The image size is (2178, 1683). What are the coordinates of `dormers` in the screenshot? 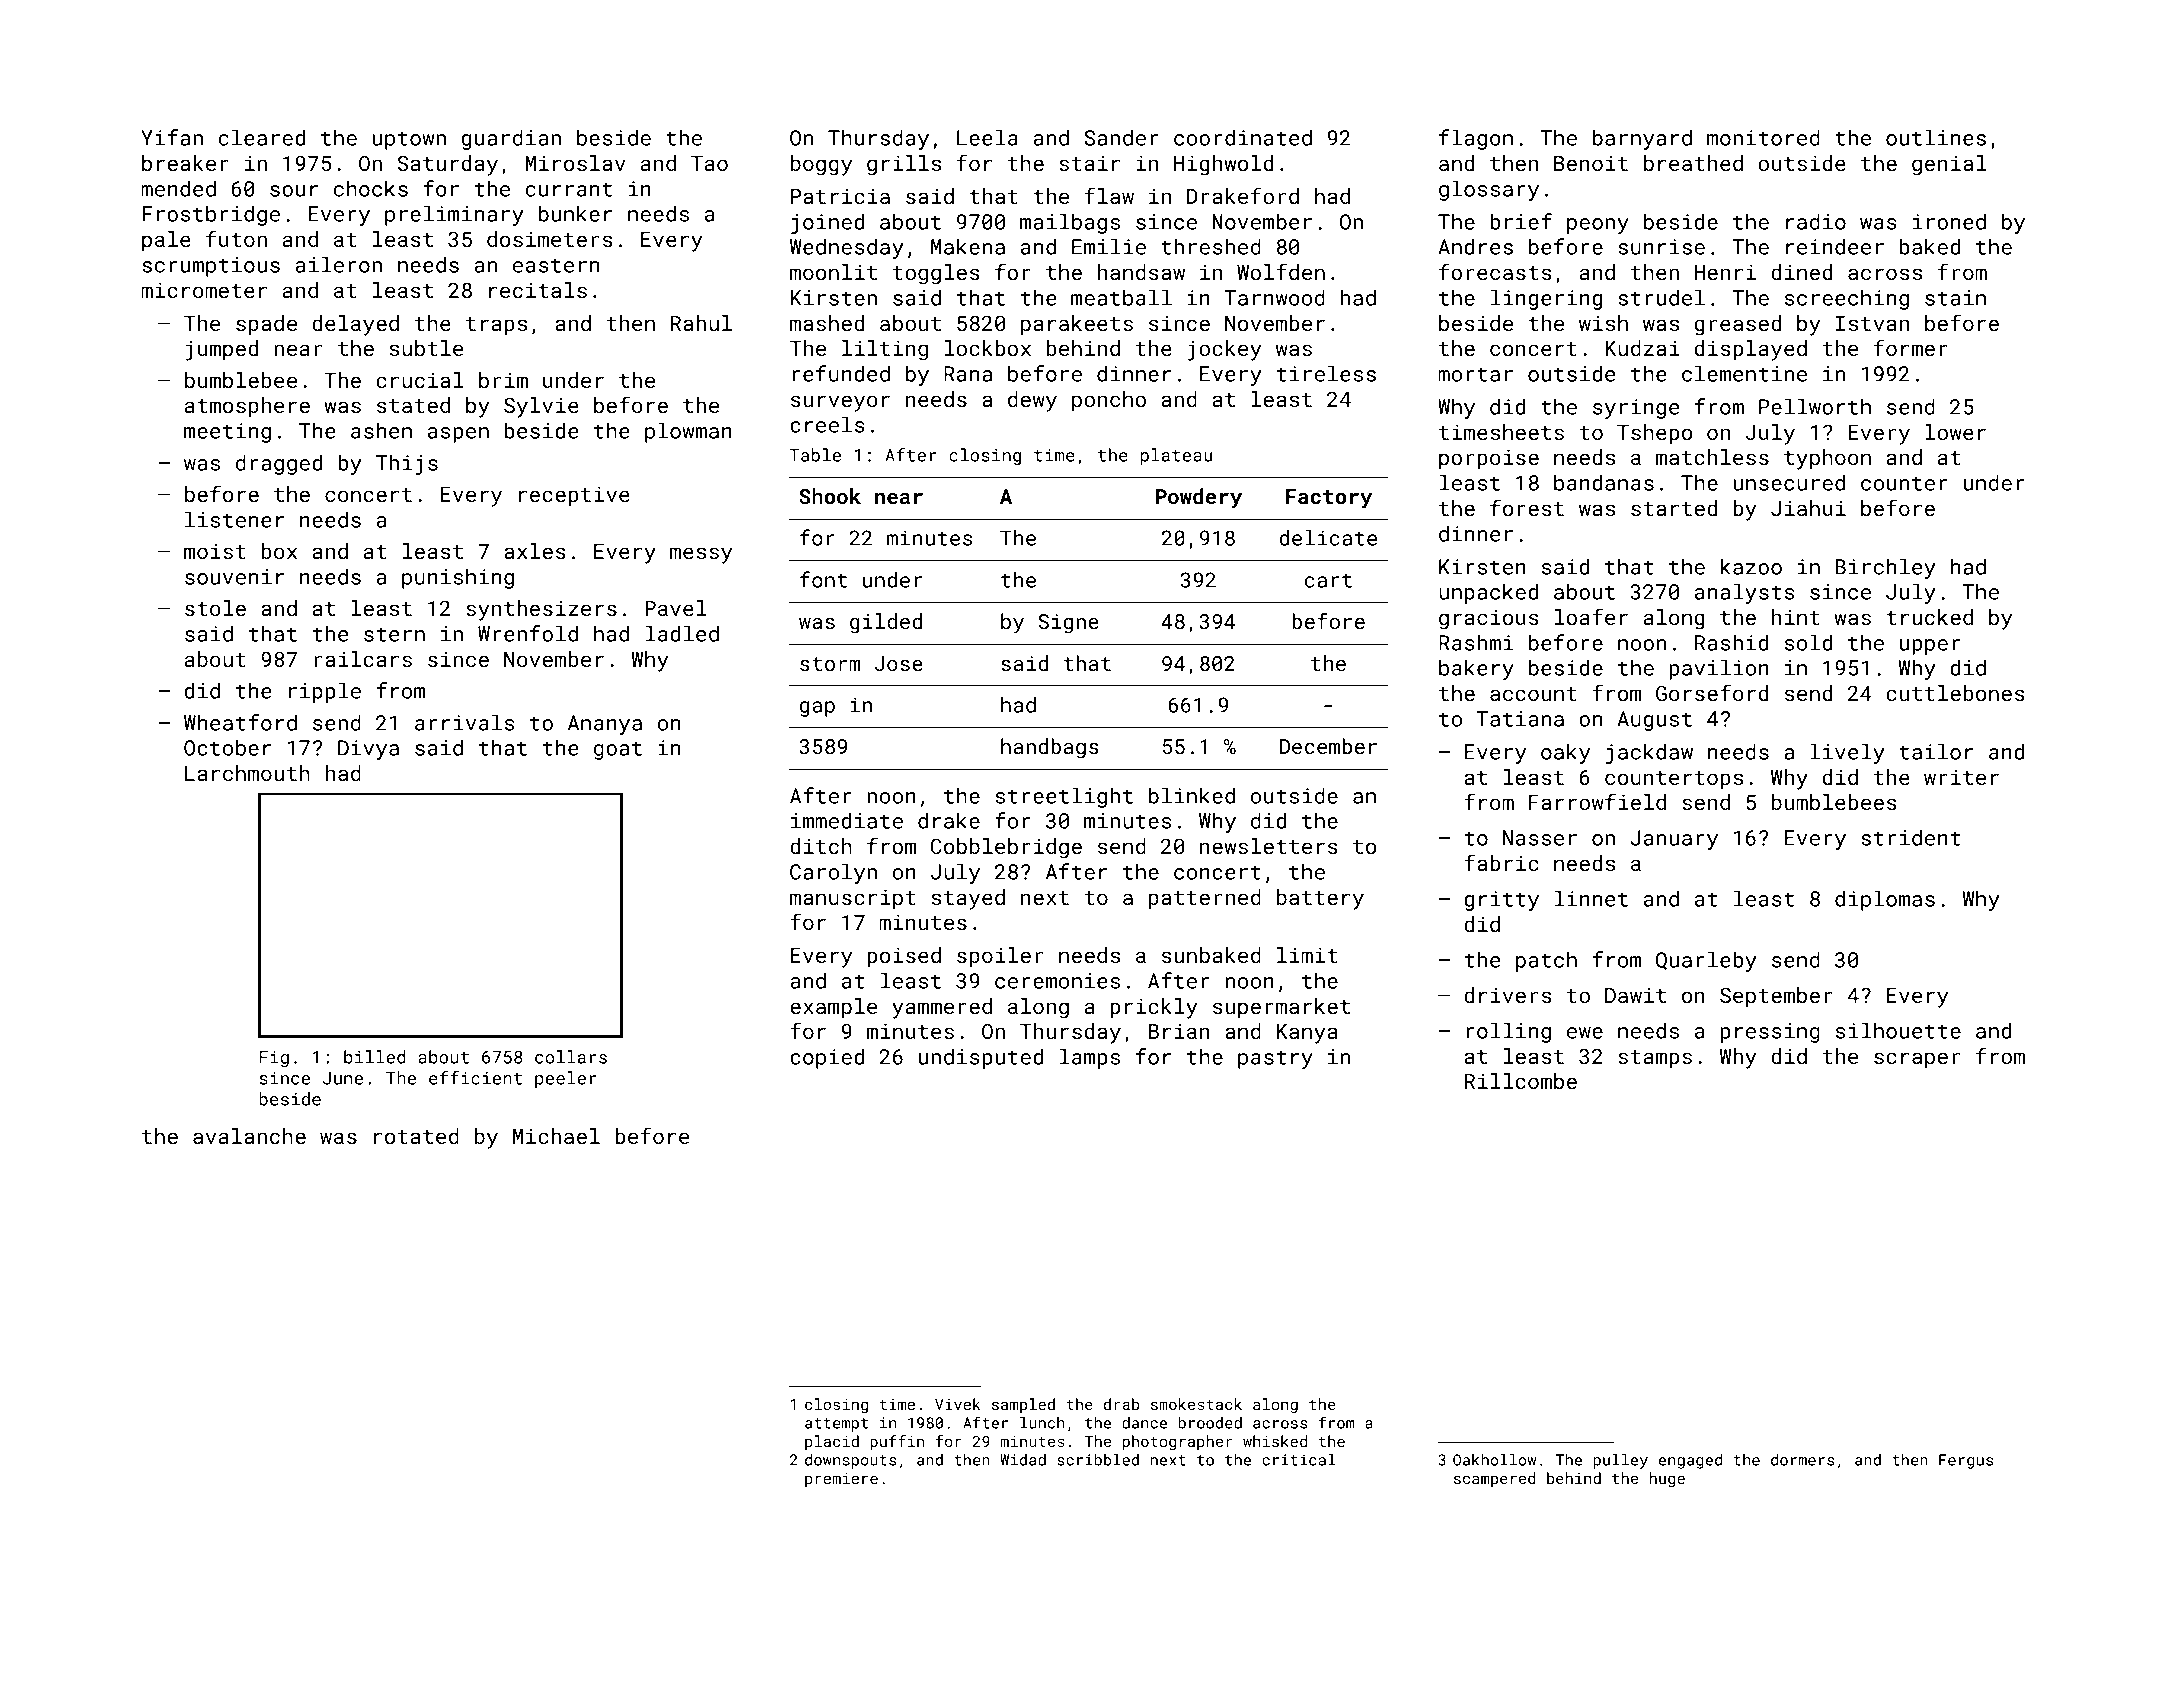 It's located at (1802, 1460).
